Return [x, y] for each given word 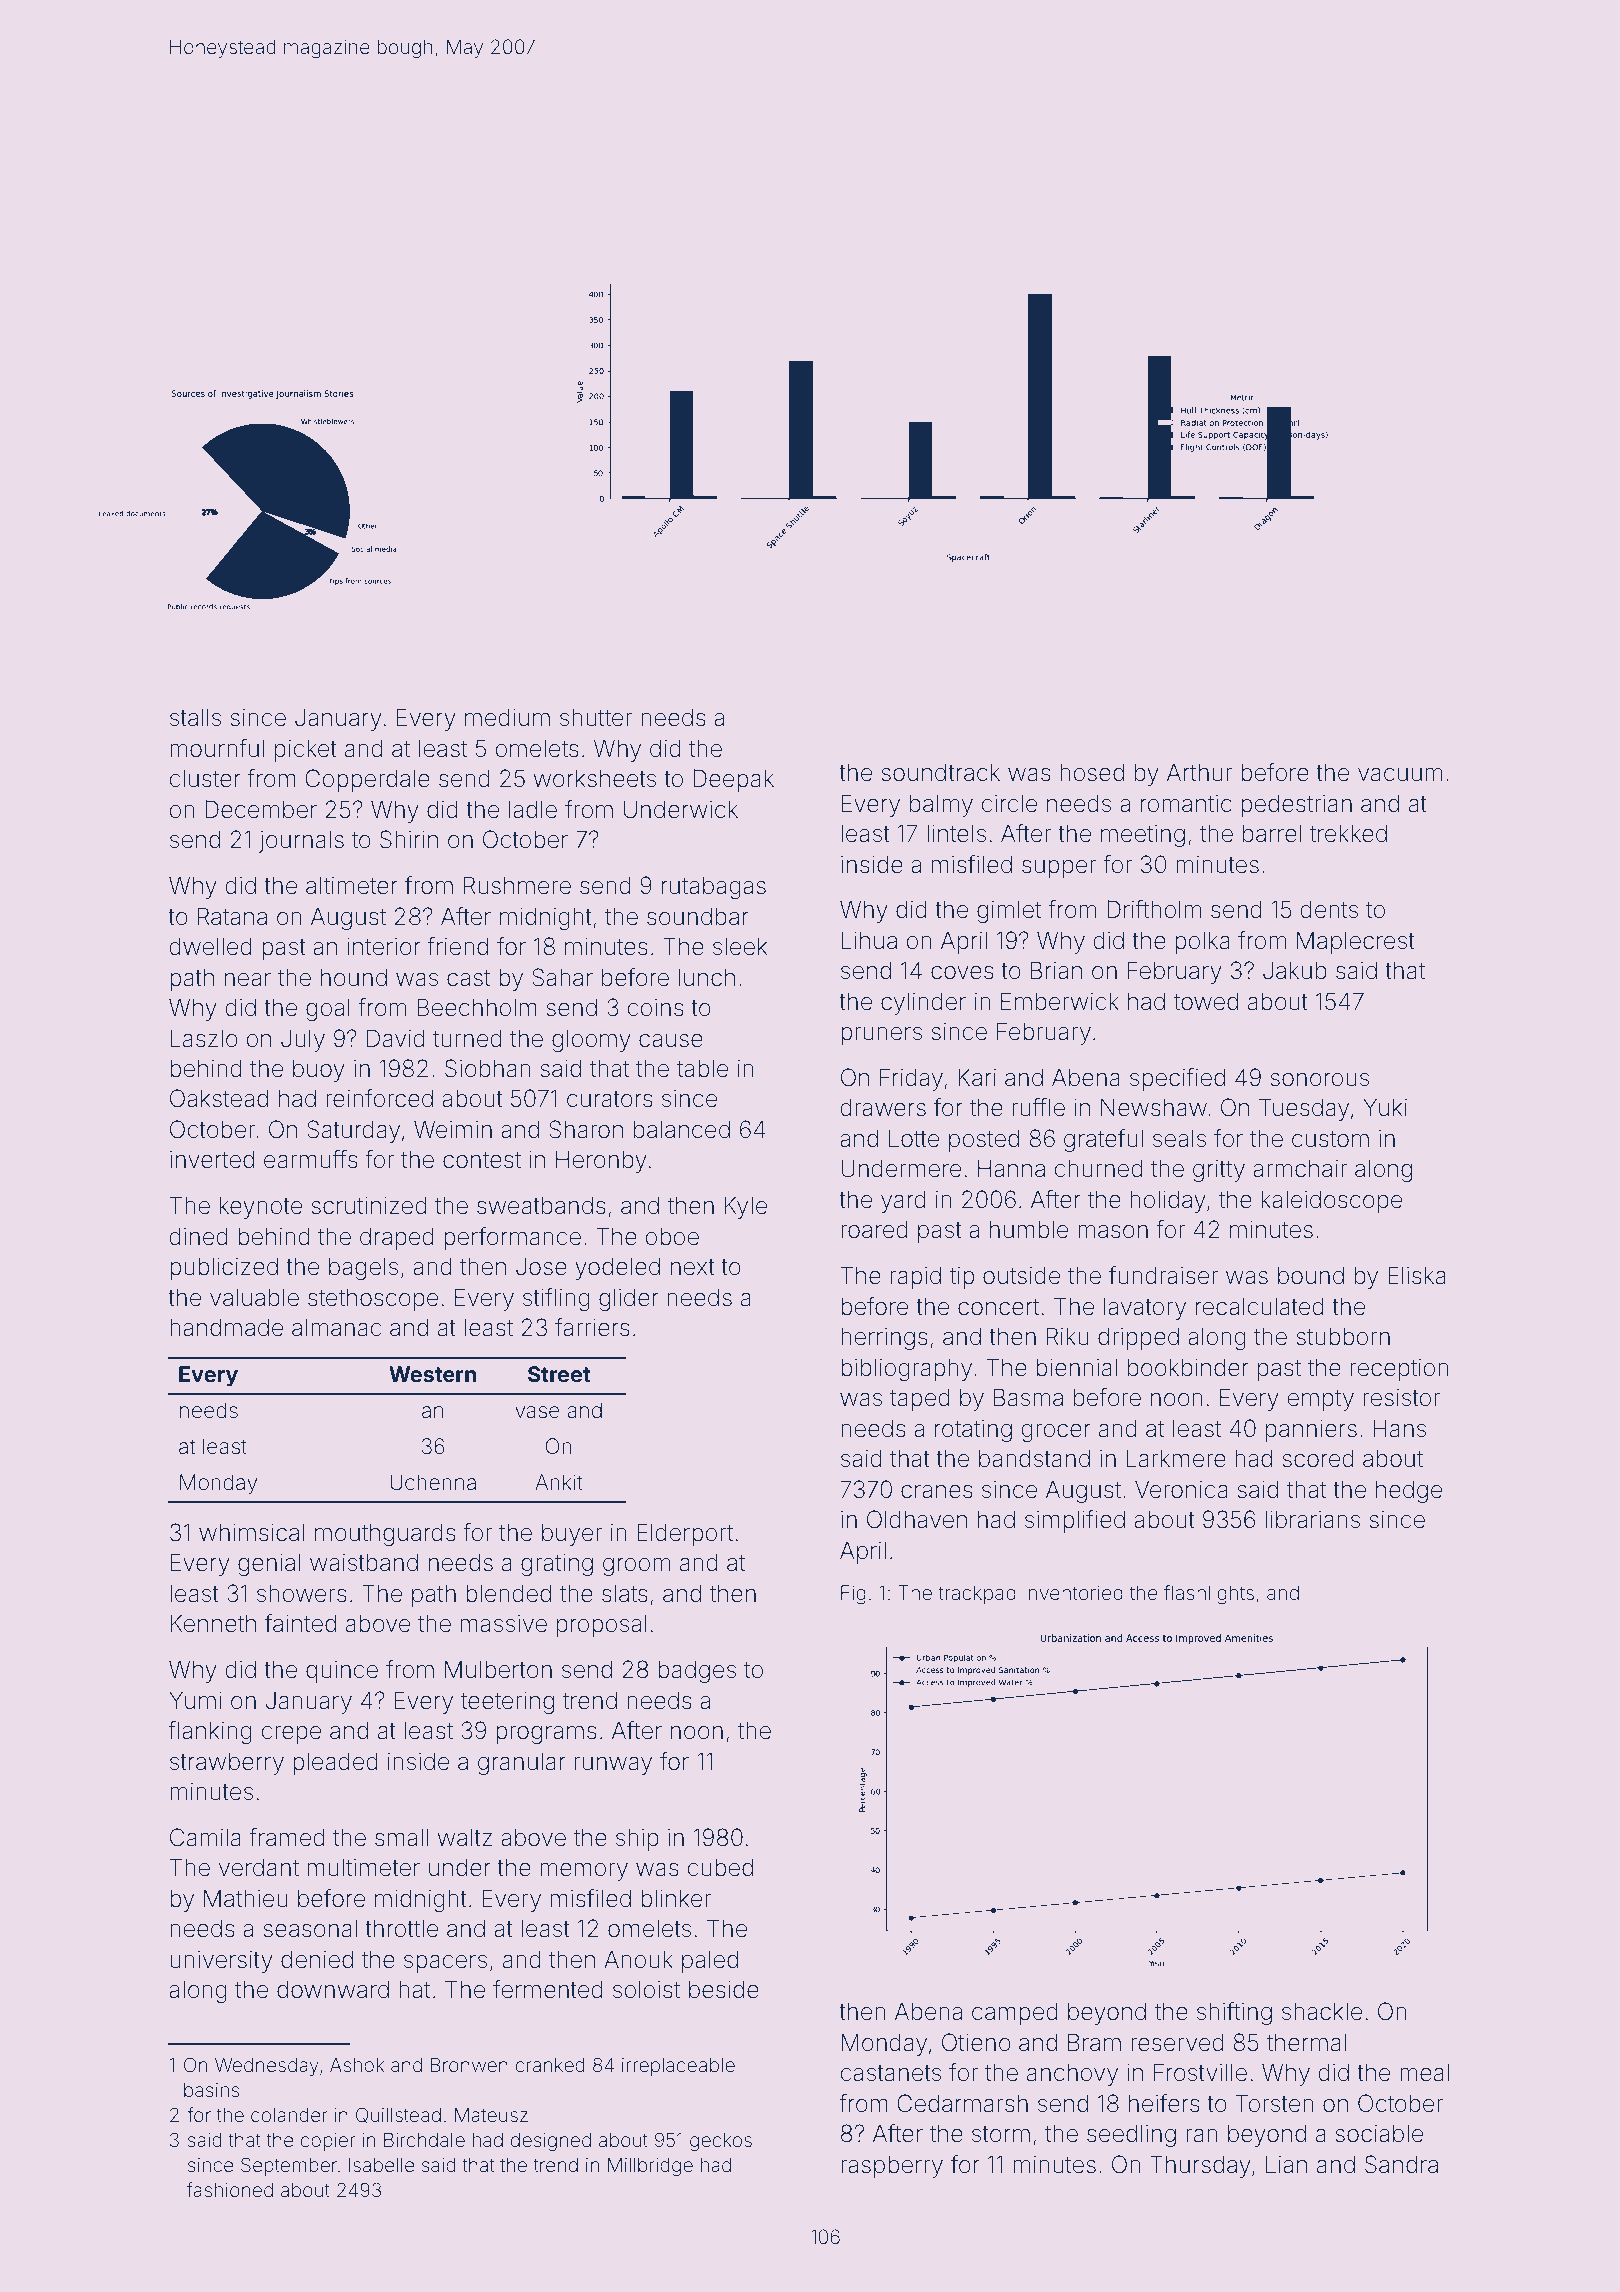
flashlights [1209, 1595]
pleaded [335, 1763]
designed [551, 2142]
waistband [364, 1562]
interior [384, 947]
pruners [881, 1036]
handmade [226, 1327]
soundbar [698, 916]
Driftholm [1154, 909]
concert [998, 1307]
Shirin [409, 839]
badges [697, 1672]
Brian [1056, 970]
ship [637, 1840]
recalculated [1260, 1306]
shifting [1234, 2013]
